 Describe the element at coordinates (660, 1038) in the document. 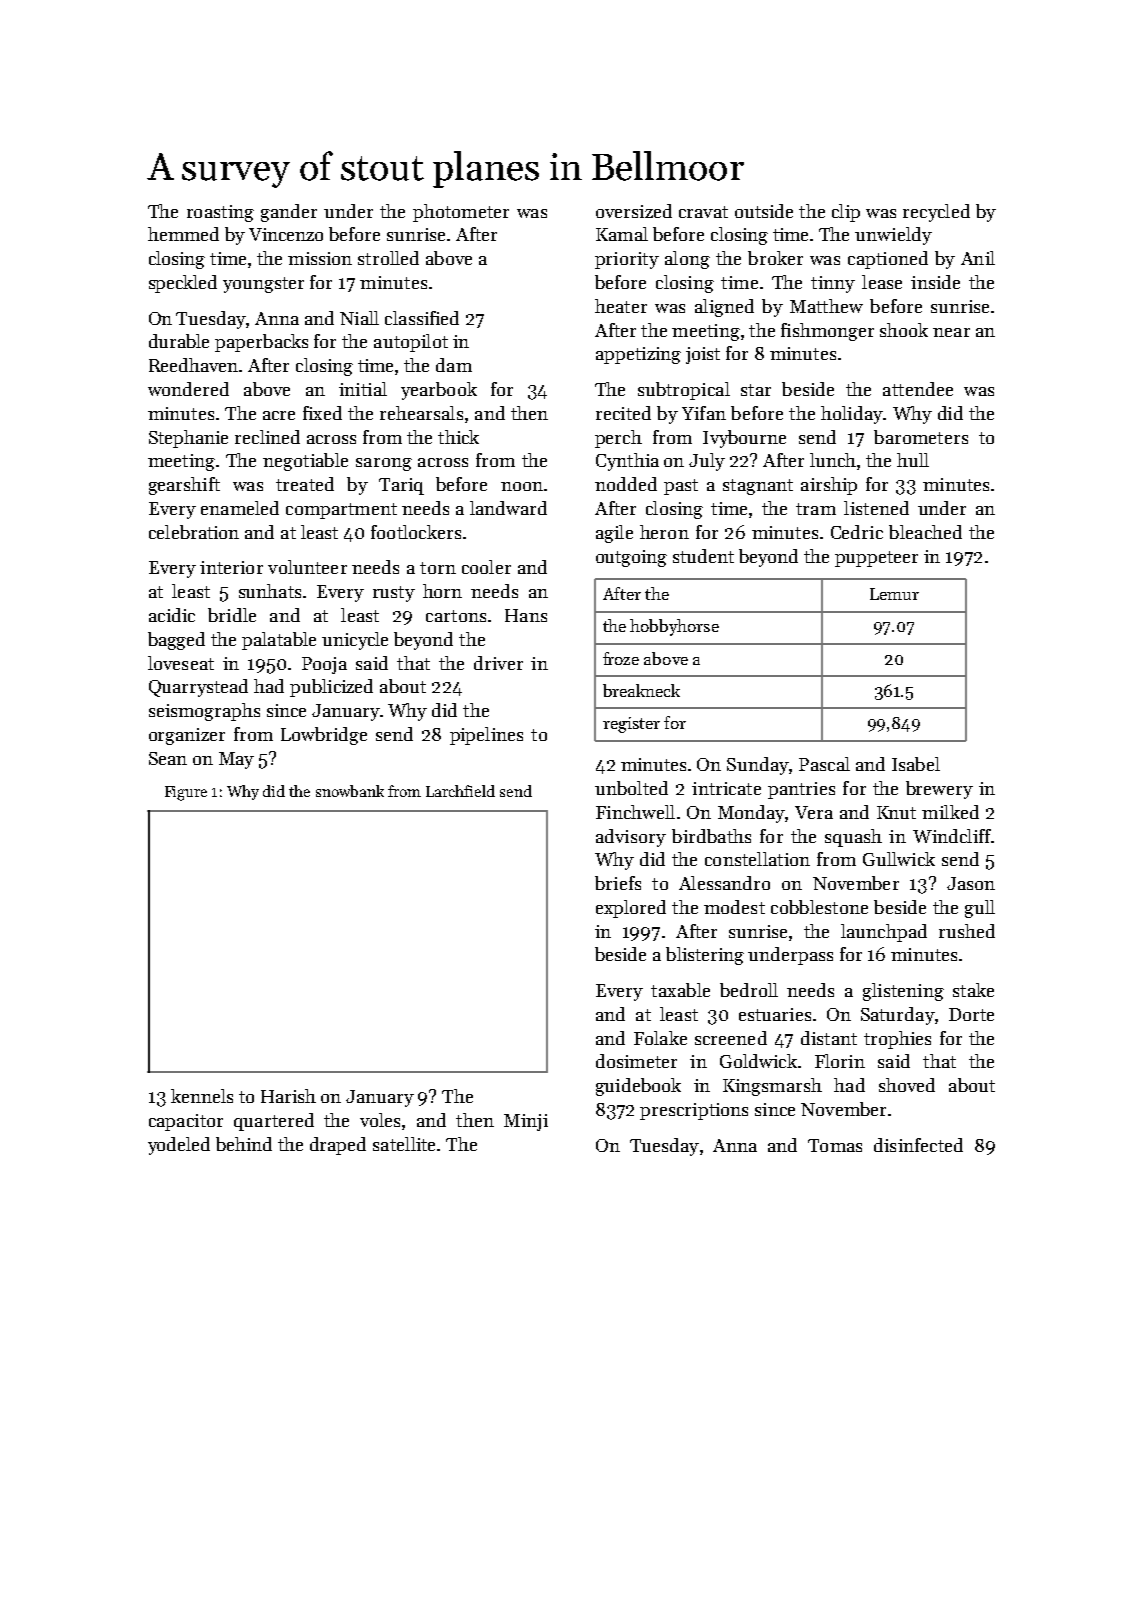

I see `Folake` at that location.
